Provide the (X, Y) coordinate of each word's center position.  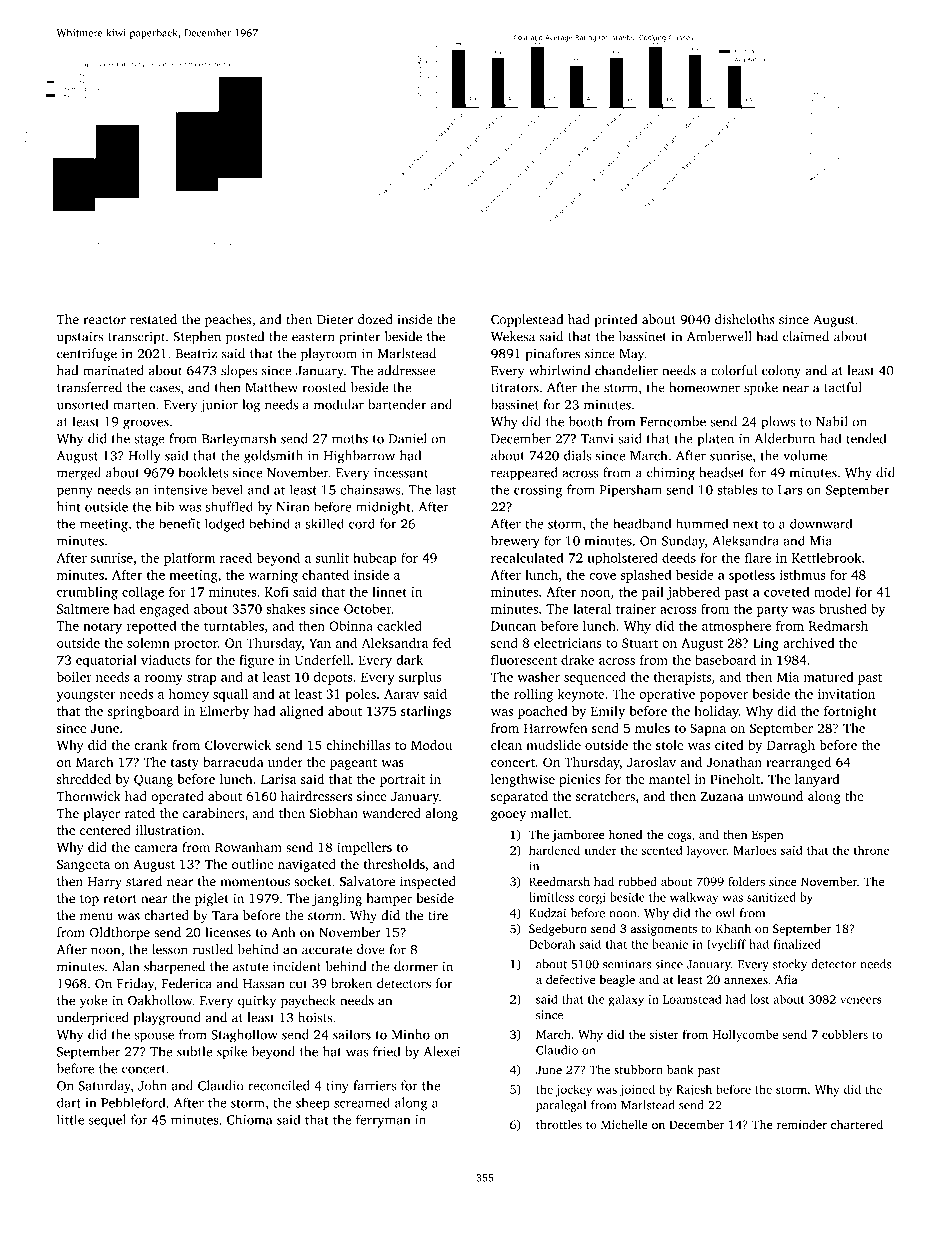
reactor (104, 320)
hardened (554, 850)
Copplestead (527, 320)
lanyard (817, 780)
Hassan (263, 984)
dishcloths (745, 319)
